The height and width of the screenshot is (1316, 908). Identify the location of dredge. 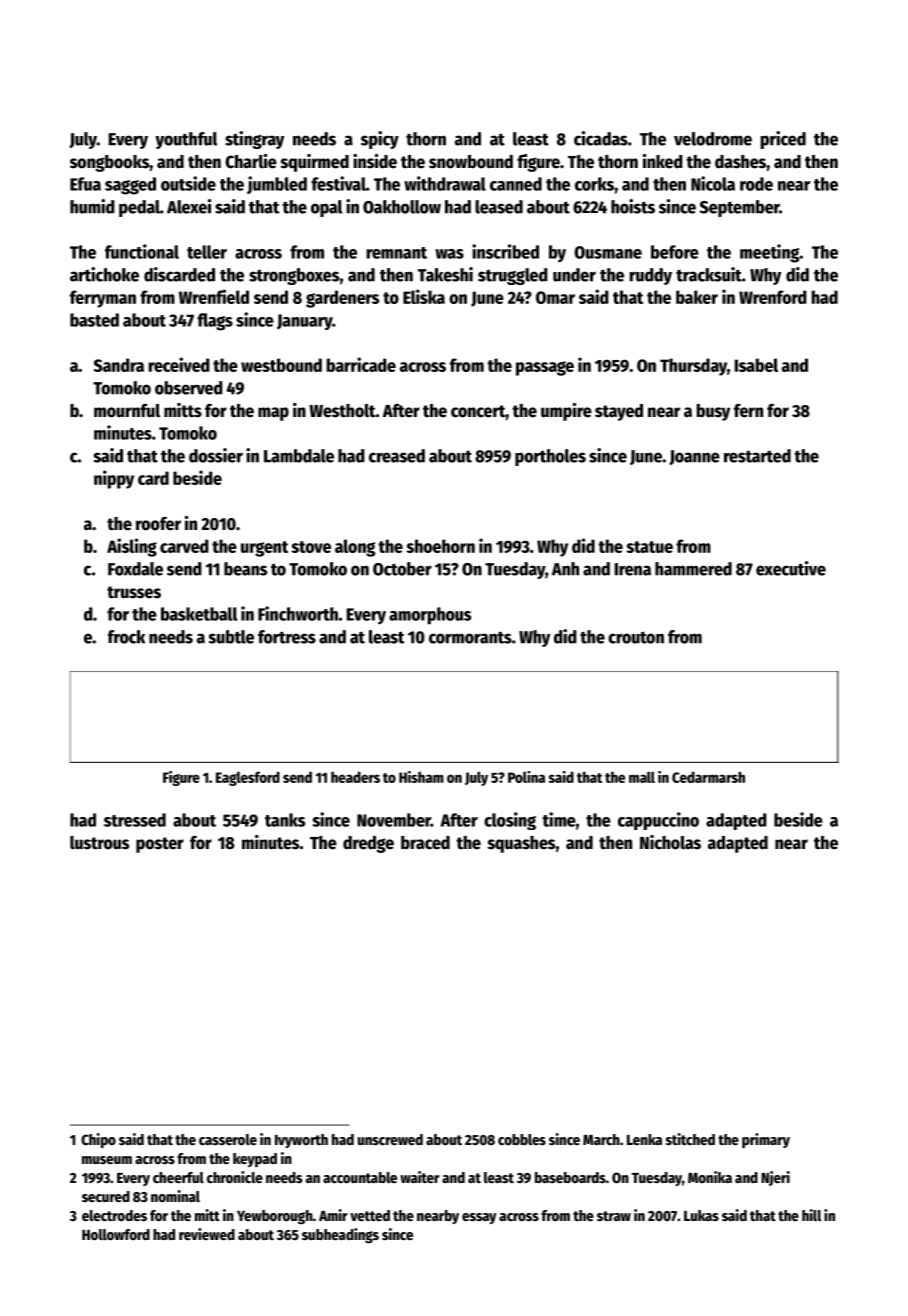
(368, 844).
